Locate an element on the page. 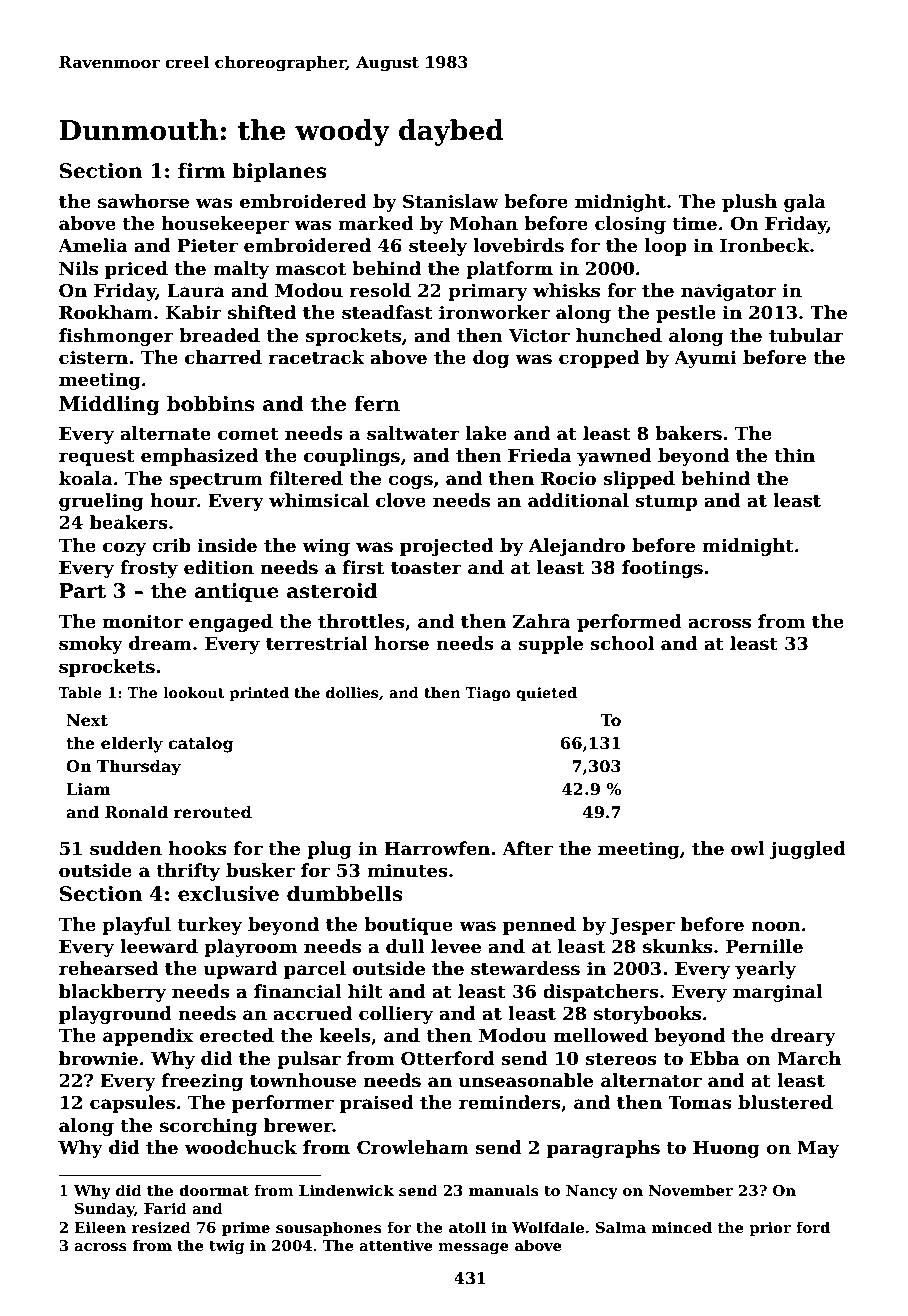 Image resolution: width=908 pixels, height=1316 pixels. Nils is located at coordinates (78, 268).
